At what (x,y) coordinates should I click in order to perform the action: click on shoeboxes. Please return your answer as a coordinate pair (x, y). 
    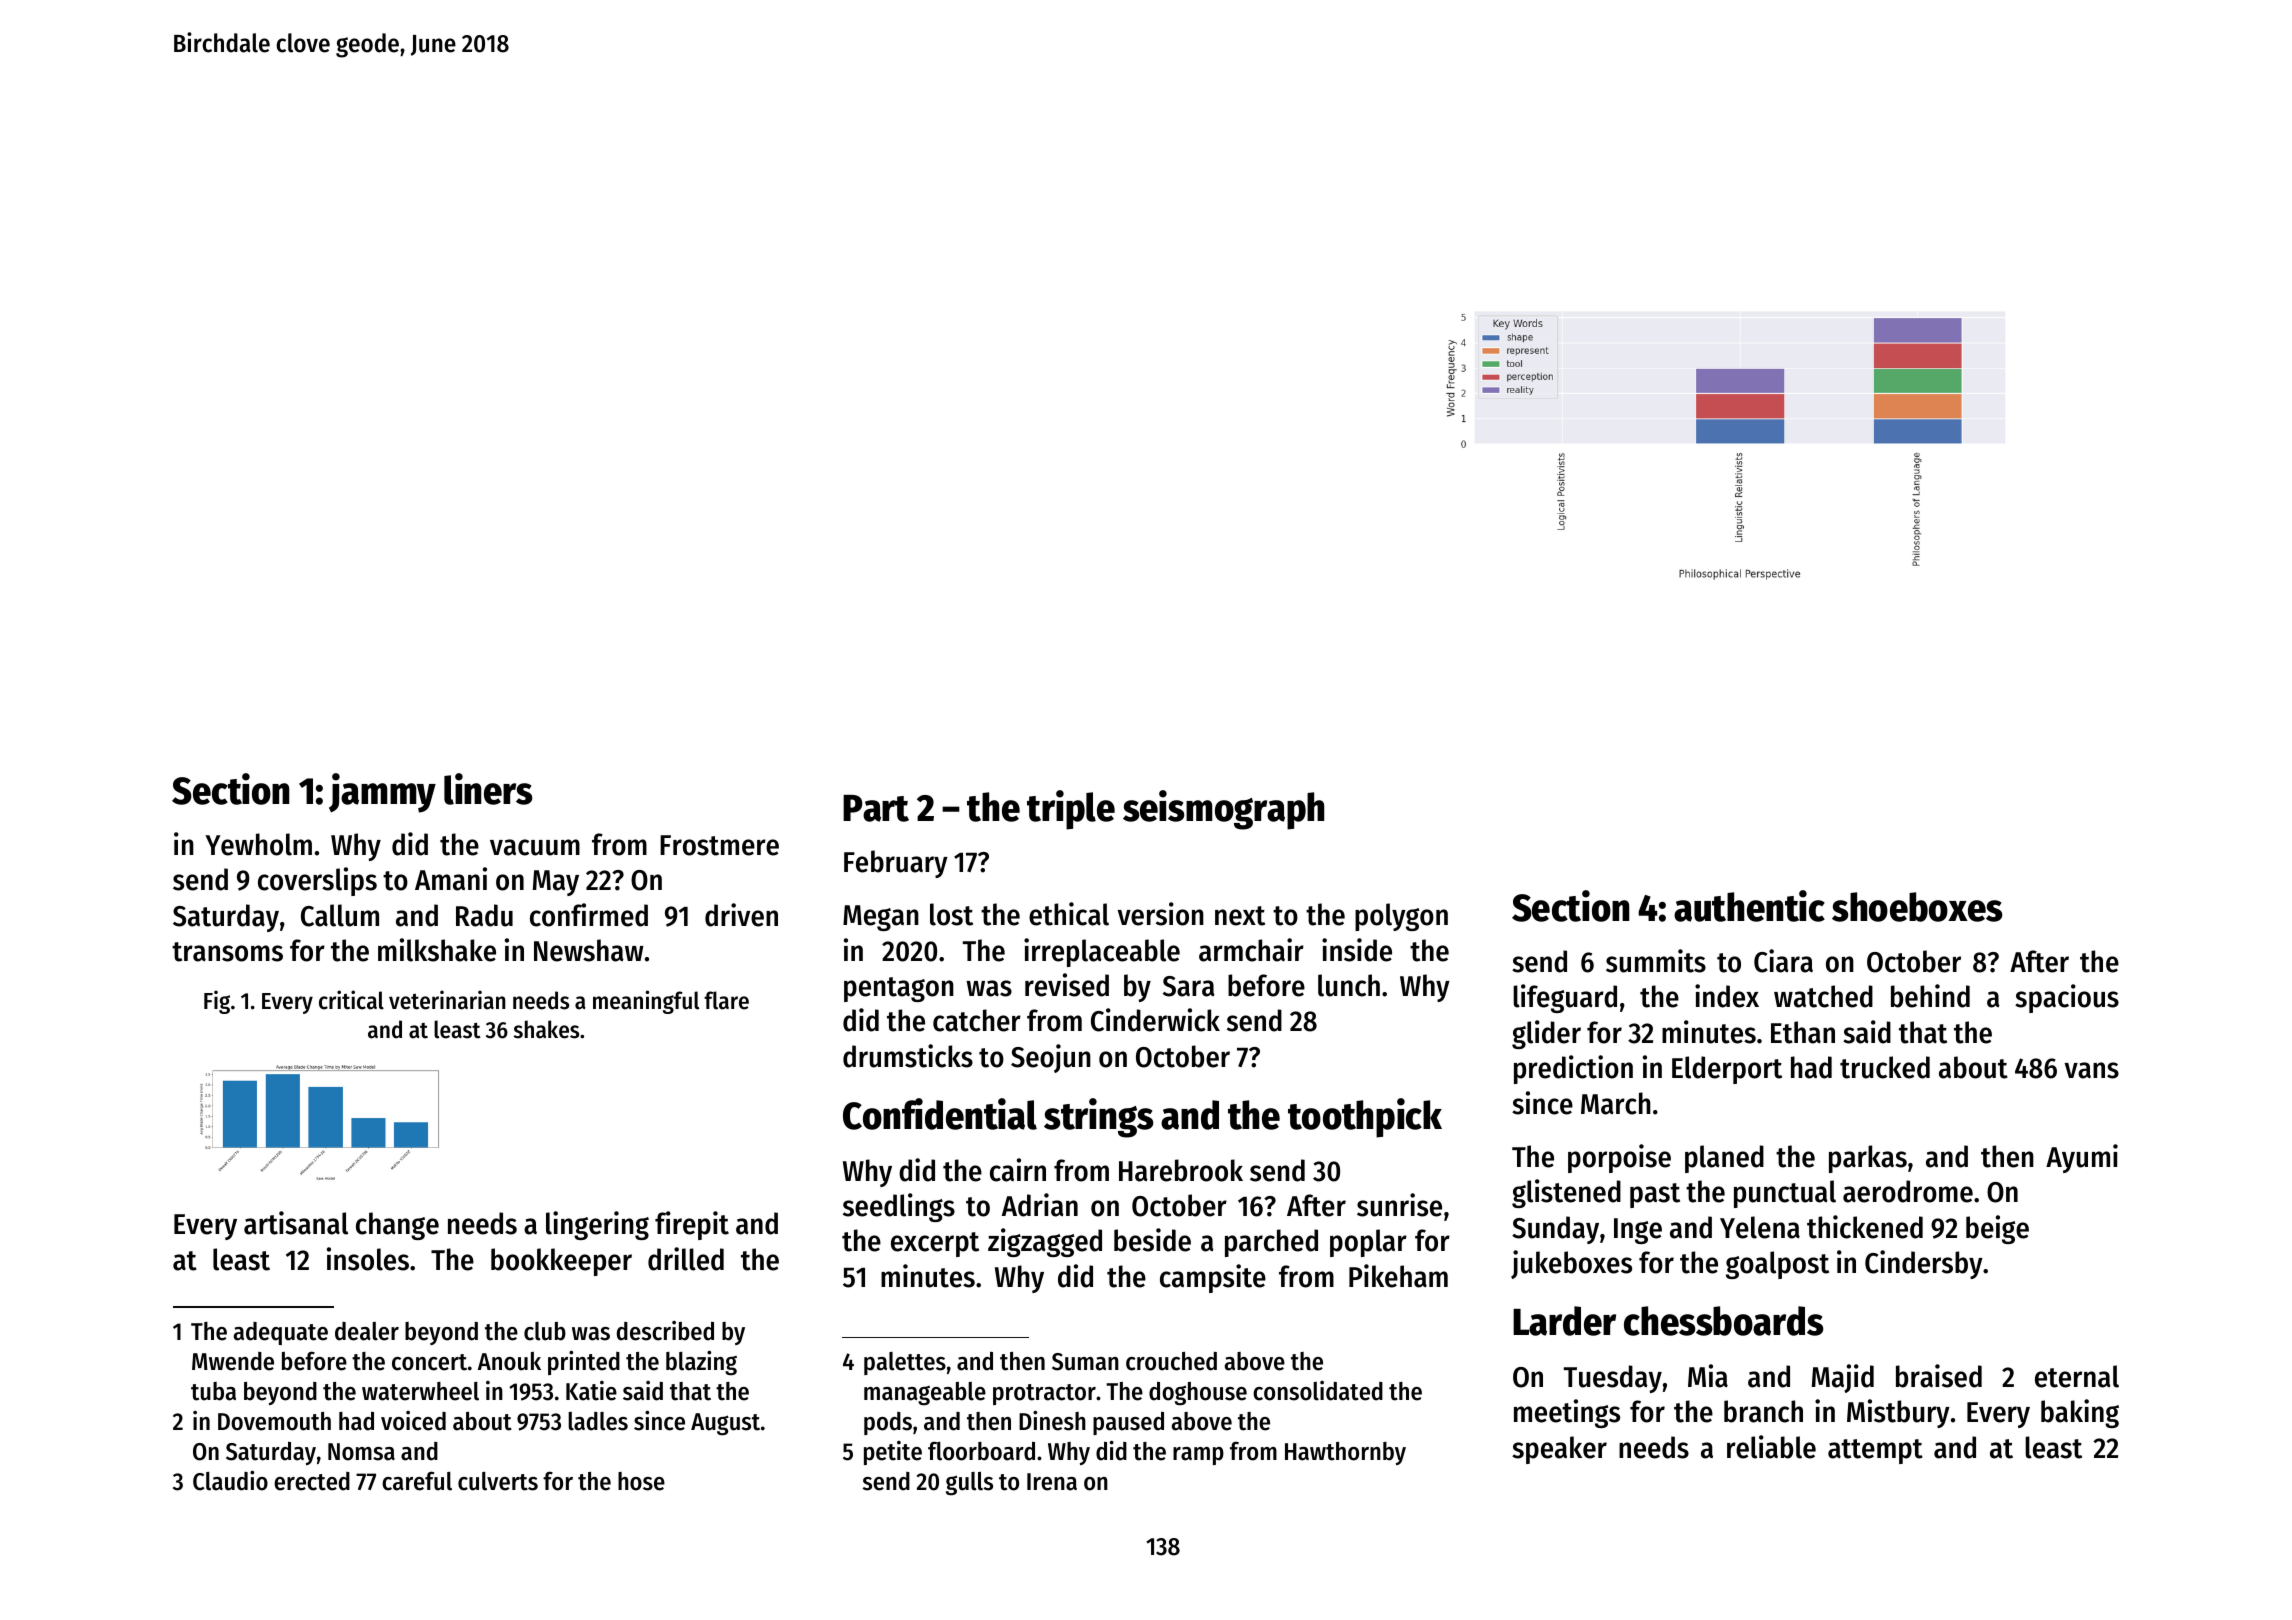
    Looking at the image, I should click on (1917, 907).
